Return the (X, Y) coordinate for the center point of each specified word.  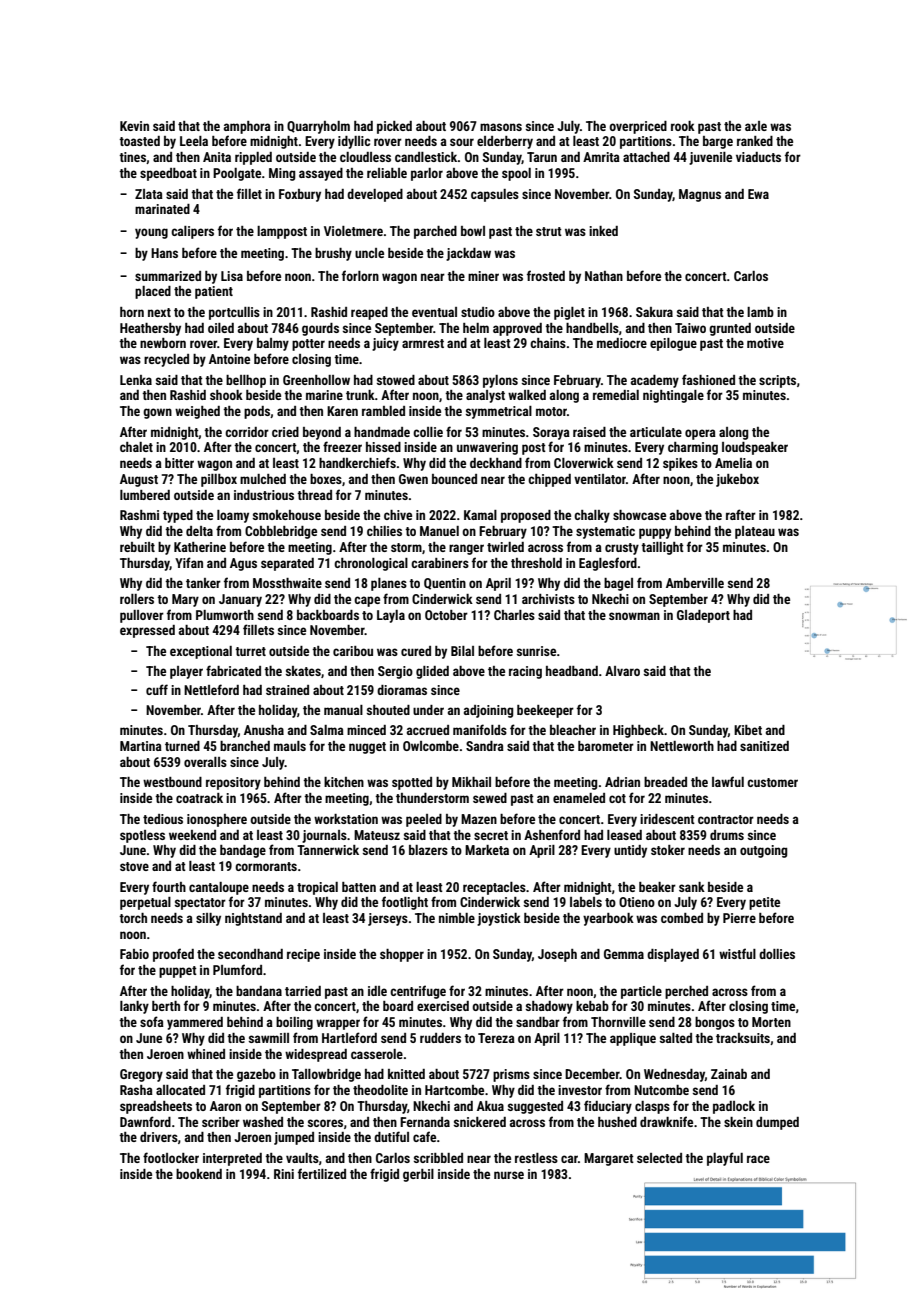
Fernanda (425, 1122)
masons (501, 127)
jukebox (737, 480)
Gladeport (703, 616)
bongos (715, 1023)
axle (756, 126)
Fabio (134, 954)
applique (633, 1039)
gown (157, 413)
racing (525, 672)
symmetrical (499, 412)
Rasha (136, 1090)
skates (303, 671)
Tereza (496, 1038)
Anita (217, 157)
